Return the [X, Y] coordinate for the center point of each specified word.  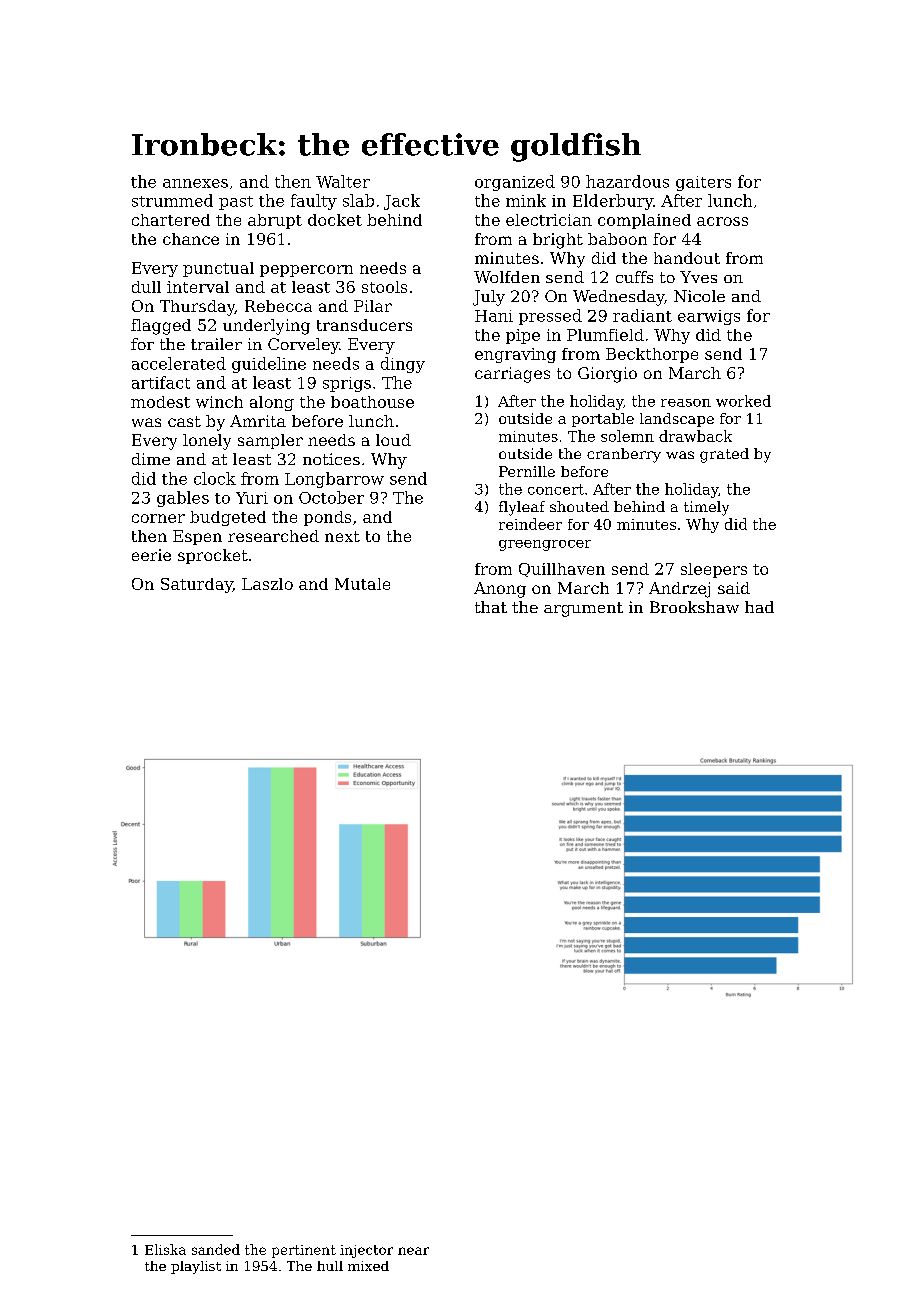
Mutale [362, 584]
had [759, 607]
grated [724, 455]
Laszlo [267, 584]
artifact [161, 382]
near [413, 1251]
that [491, 607]
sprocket [213, 556]
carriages [512, 375]
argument [583, 609]
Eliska [165, 1249]
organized [515, 183]
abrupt [275, 221]
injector [366, 1251]
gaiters [703, 183]
